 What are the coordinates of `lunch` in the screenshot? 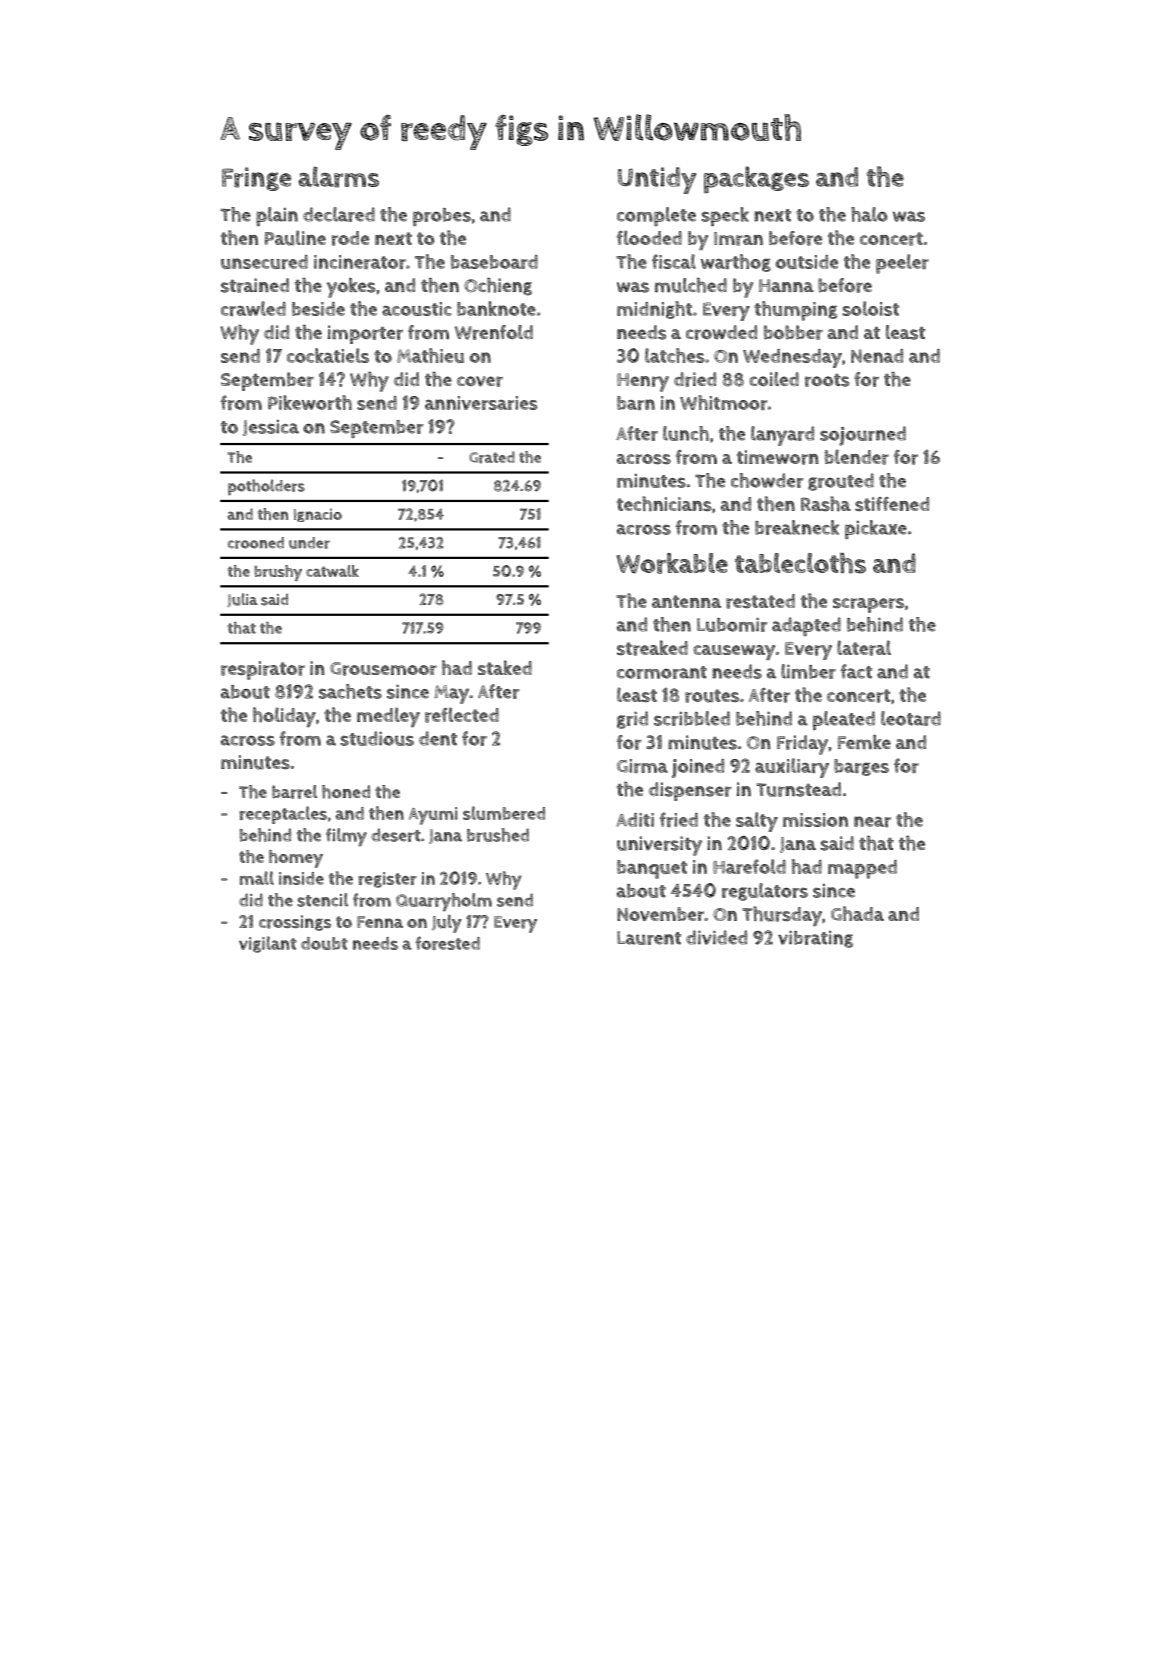 It's located at (686, 433).
